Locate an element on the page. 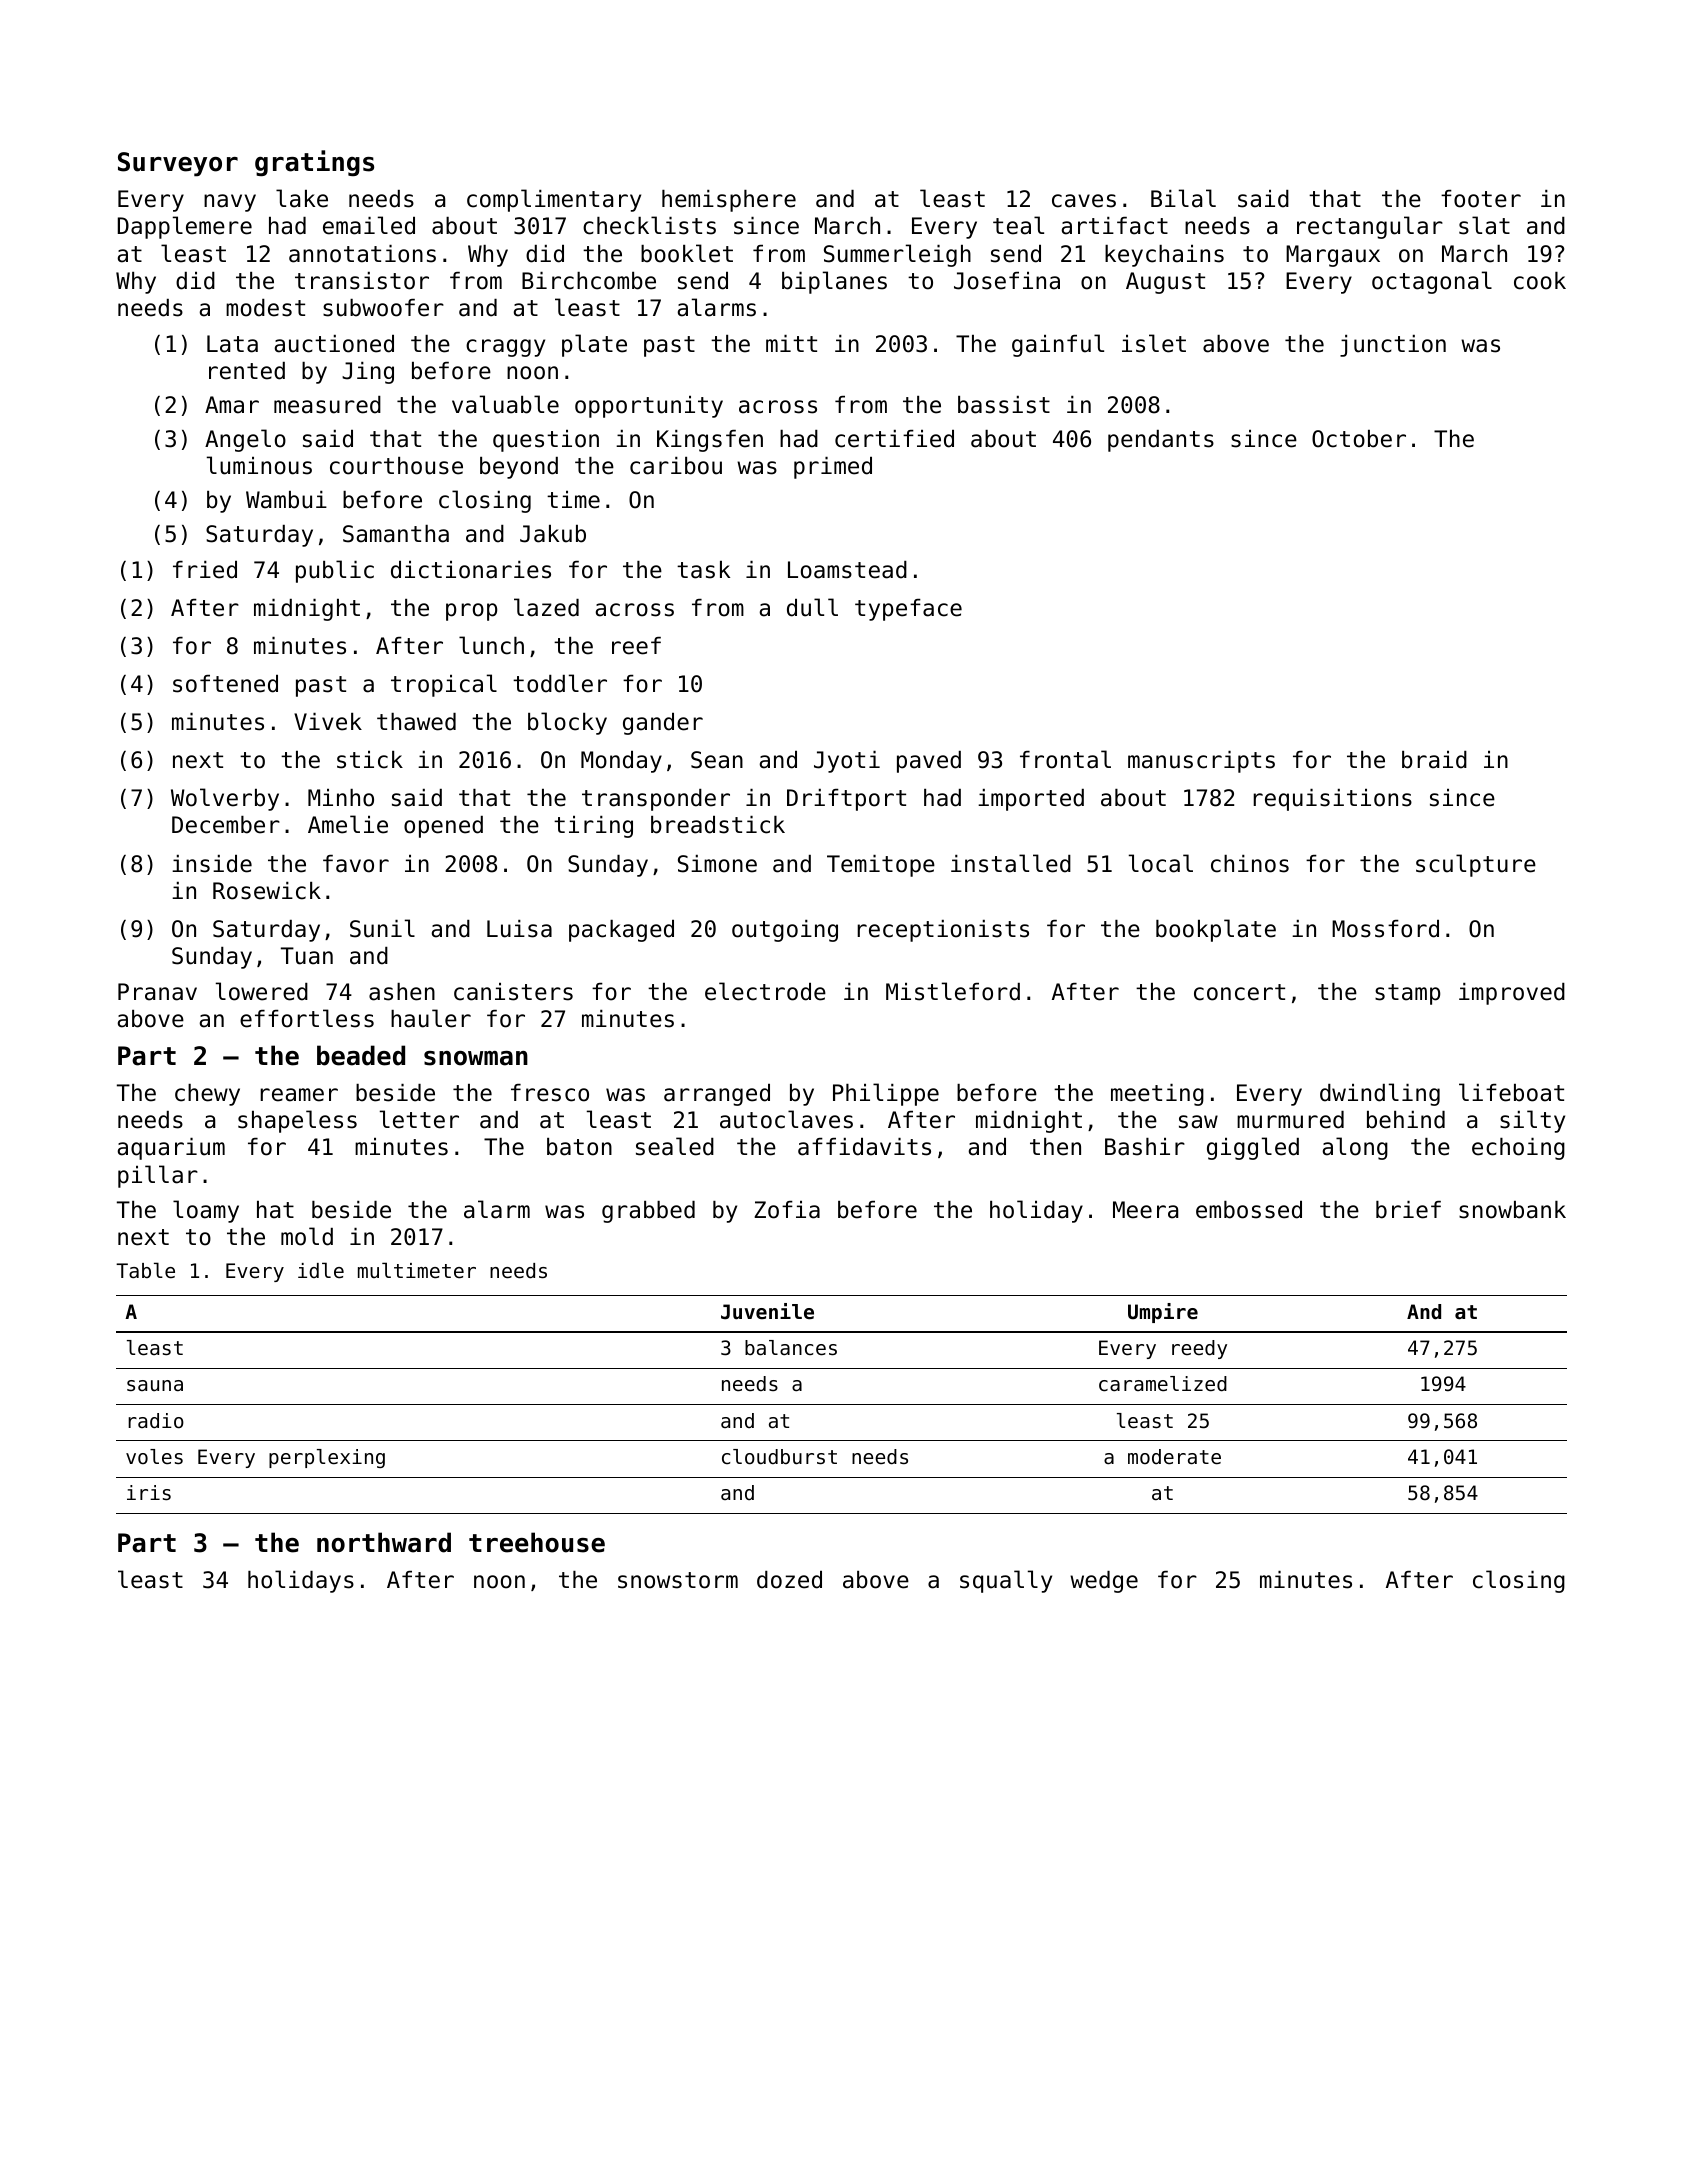 The height and width of the page is (2178, 1683). biplanes is located at coordinates (834, 282).
